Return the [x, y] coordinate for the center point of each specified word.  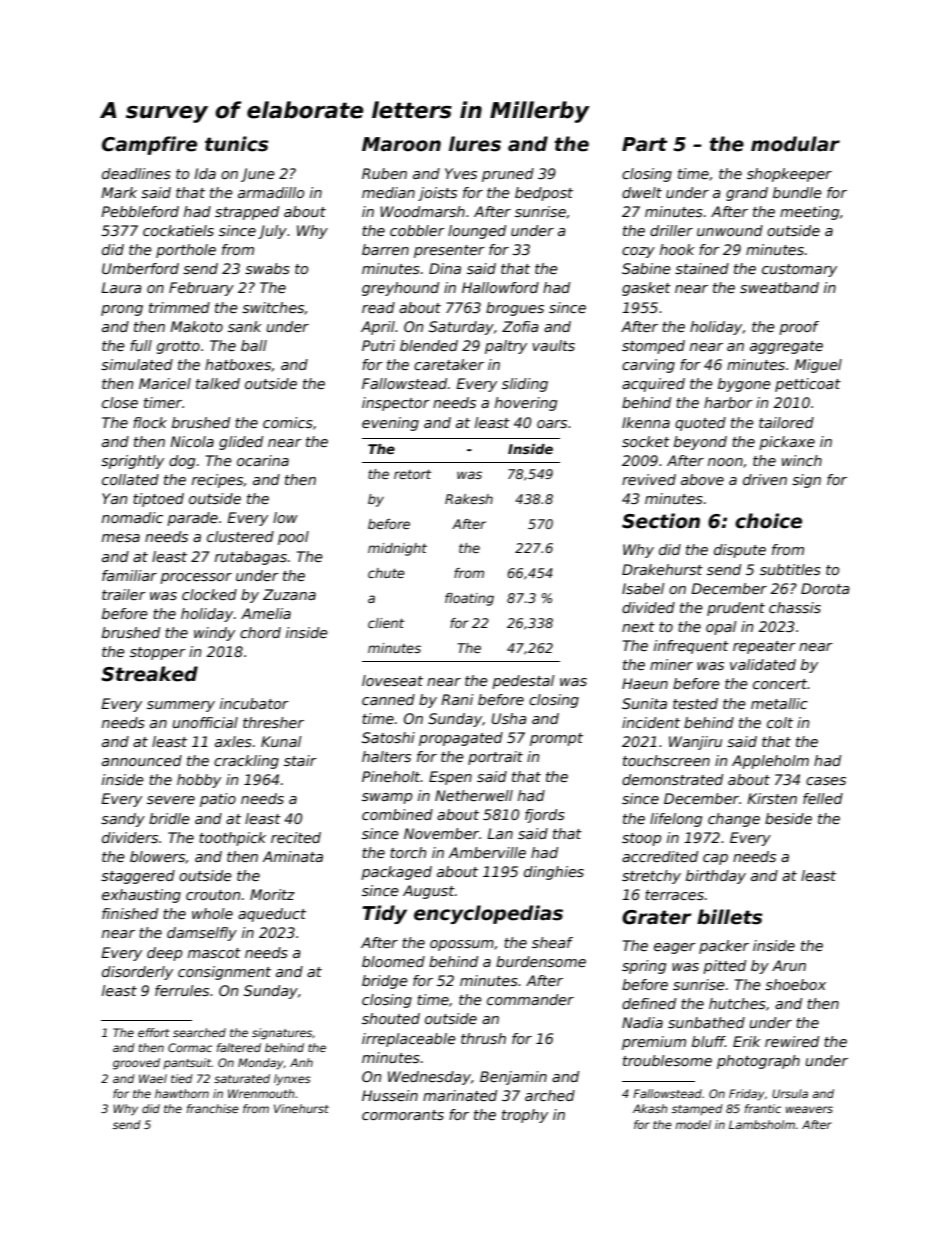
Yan [114, 498]
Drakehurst [662, 569]
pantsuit [187, 1064]
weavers [809, 1109]
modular [795, 144]
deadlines [136, 173]
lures [475, 144]
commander [530, 999]
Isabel [643, 588]
